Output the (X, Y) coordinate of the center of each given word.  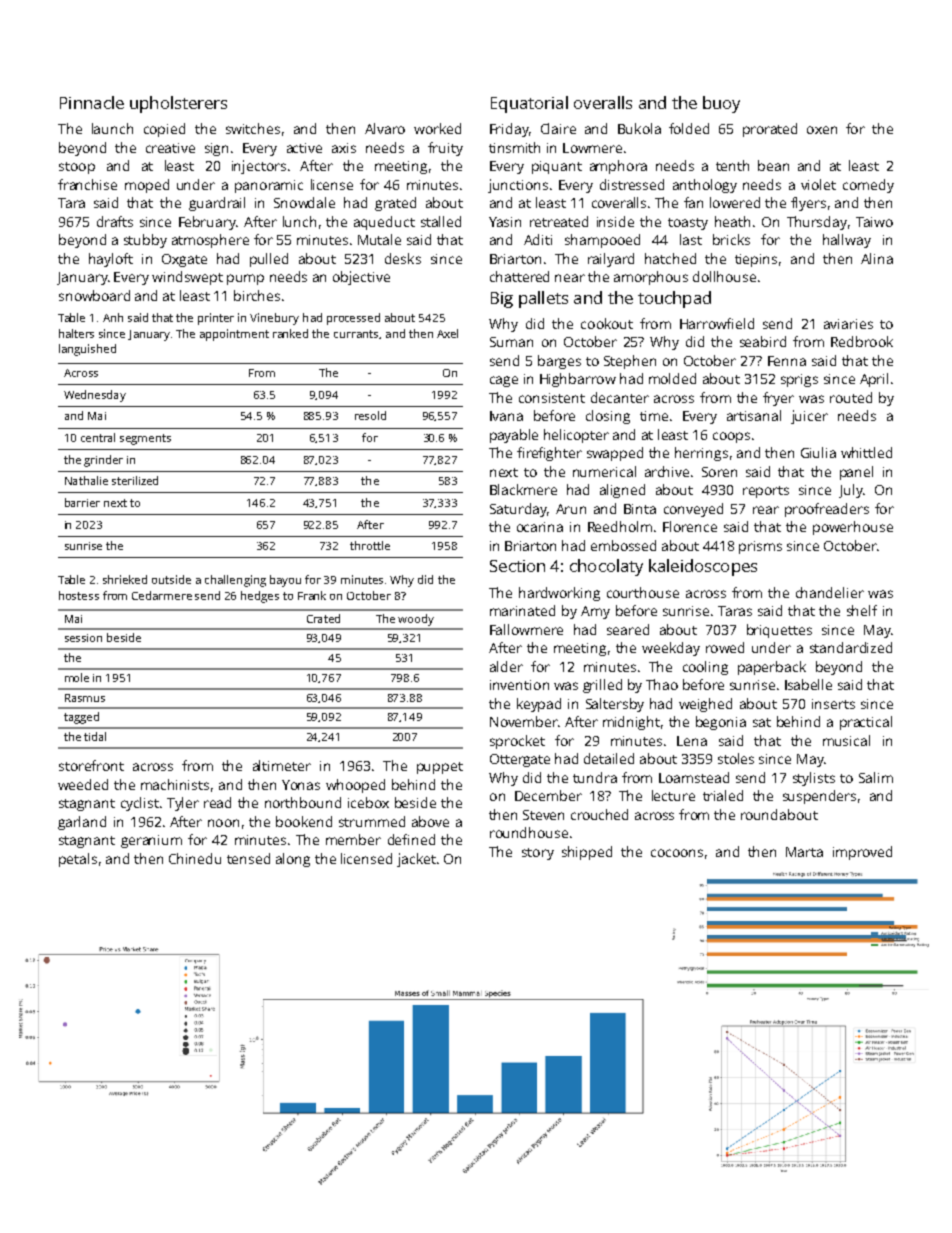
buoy (721, 104)
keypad (539, 705)
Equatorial (529, 104)
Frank (312, 595)
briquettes (779, 631)
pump (245, 279)
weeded (83, 784)
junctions (518, 186)
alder (506, 666)
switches (253, 128)
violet (818, 184)
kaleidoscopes (703, 567)
